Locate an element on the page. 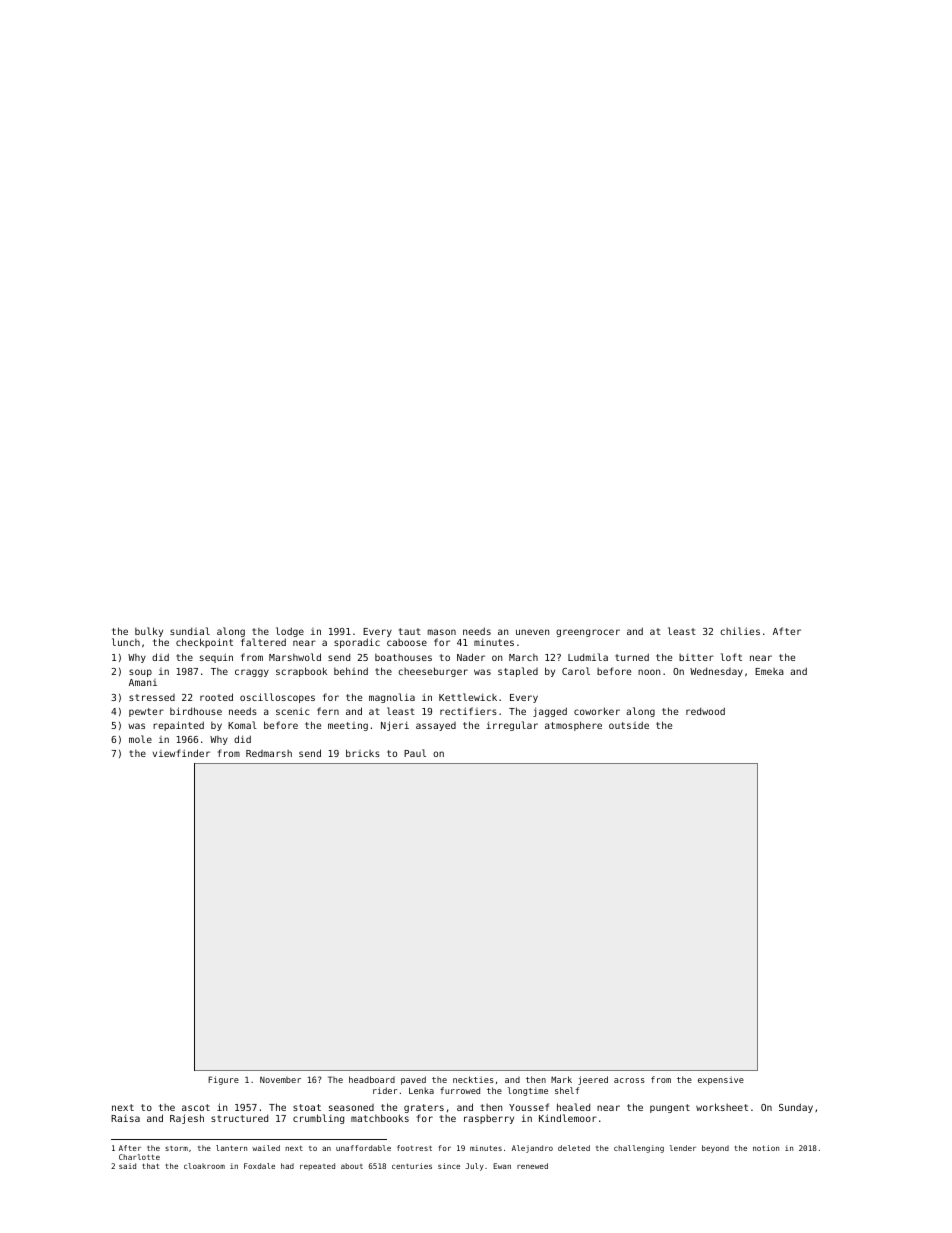 The height and width of the document is (1233, 952). chilies is located at coordinates (740, 631).
